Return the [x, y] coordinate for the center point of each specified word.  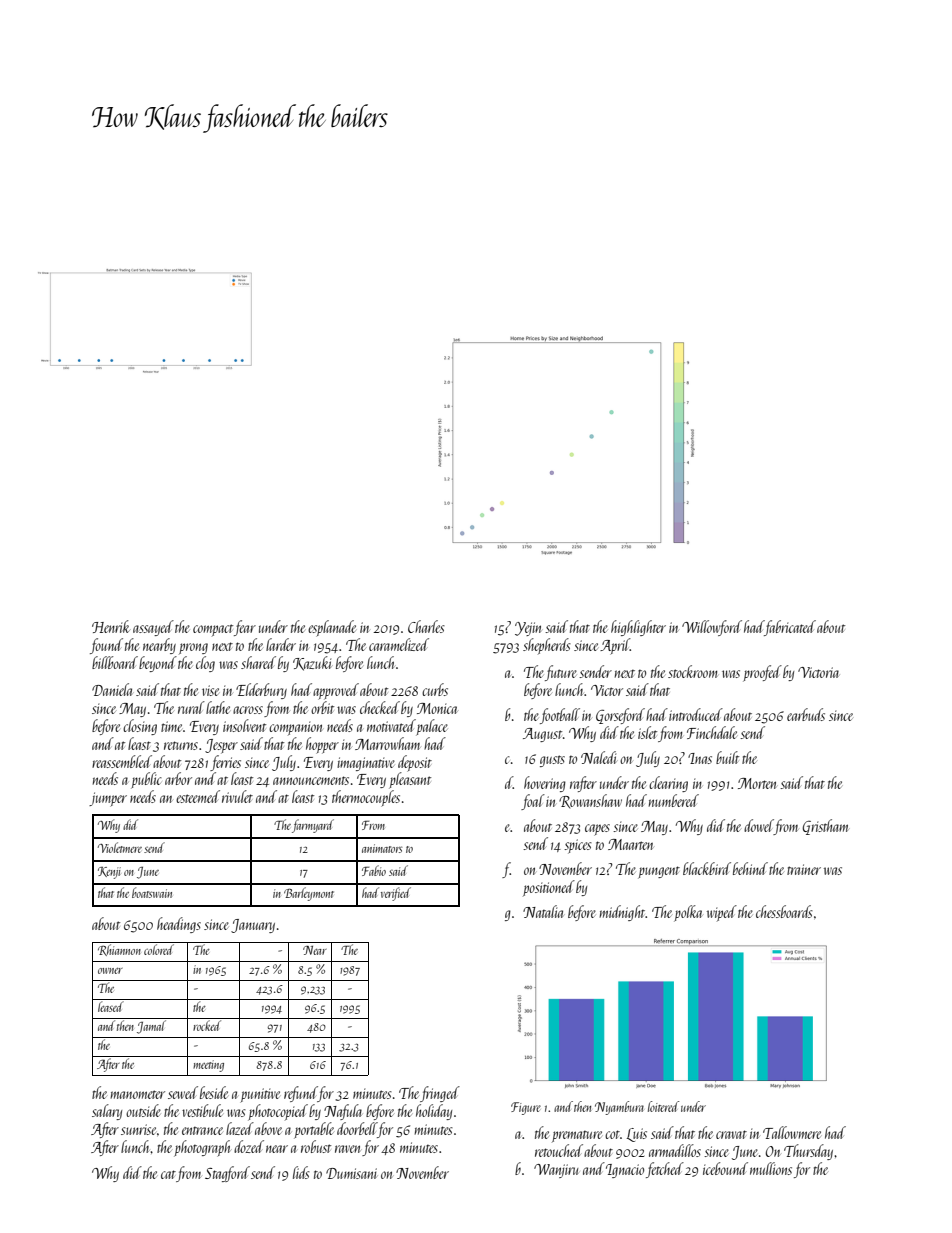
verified [396, 894]
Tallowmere [792, 1132]
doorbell [357, 1128]
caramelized [399, 644]
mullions [771, 1168]
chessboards [784, 911]
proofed [762, 673]
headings [179, 925]
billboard [115, 662]
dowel [759, 827]
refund [301, 1094]
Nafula [343, 1112]
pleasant [410, 780]
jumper [108, 799]
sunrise [138, 1129]
